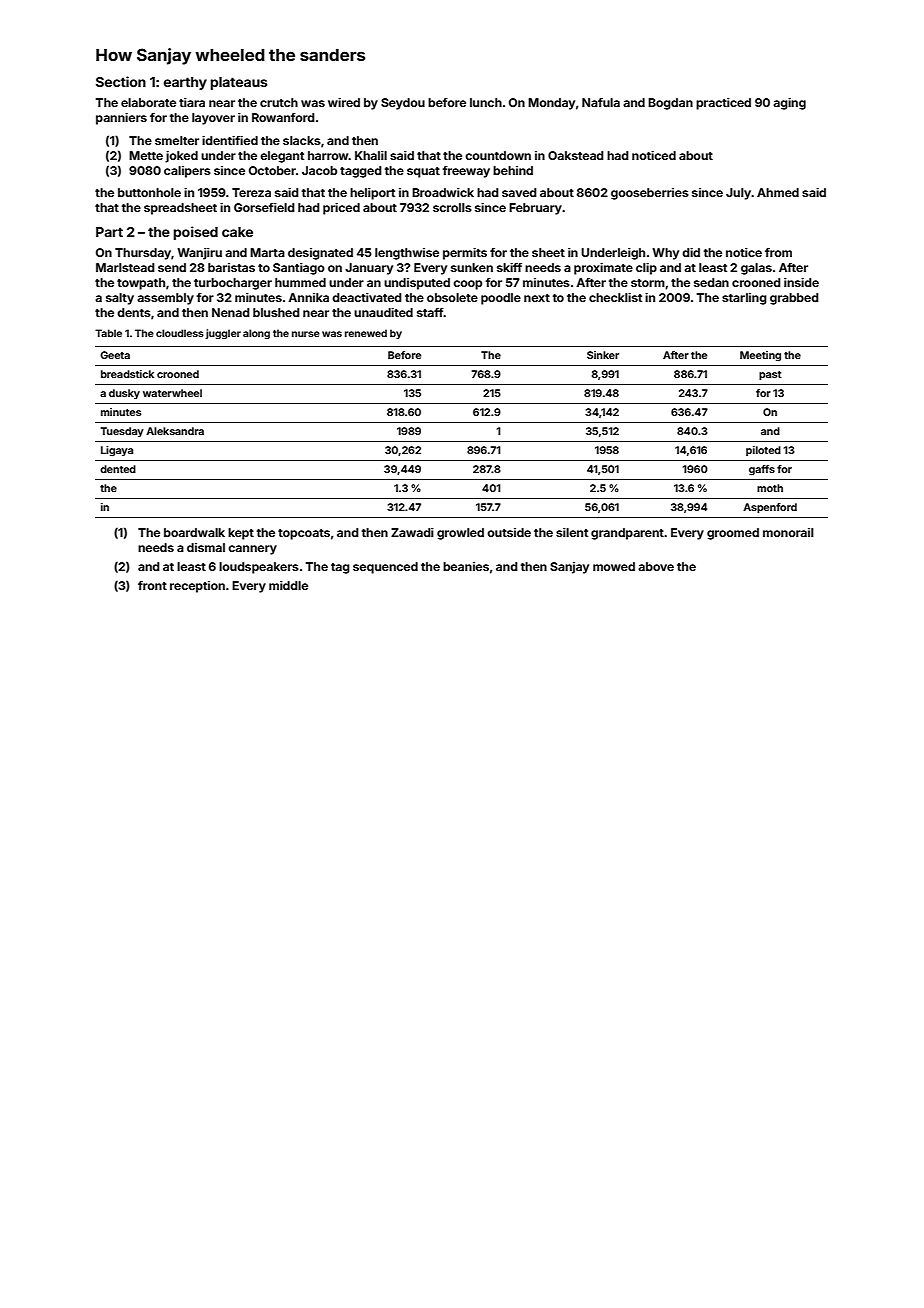 Image resolution: width=924 pixels, height=1308 pixels. Describe the element at coordinates (152, 585) in the page. I see `front` at that location.
